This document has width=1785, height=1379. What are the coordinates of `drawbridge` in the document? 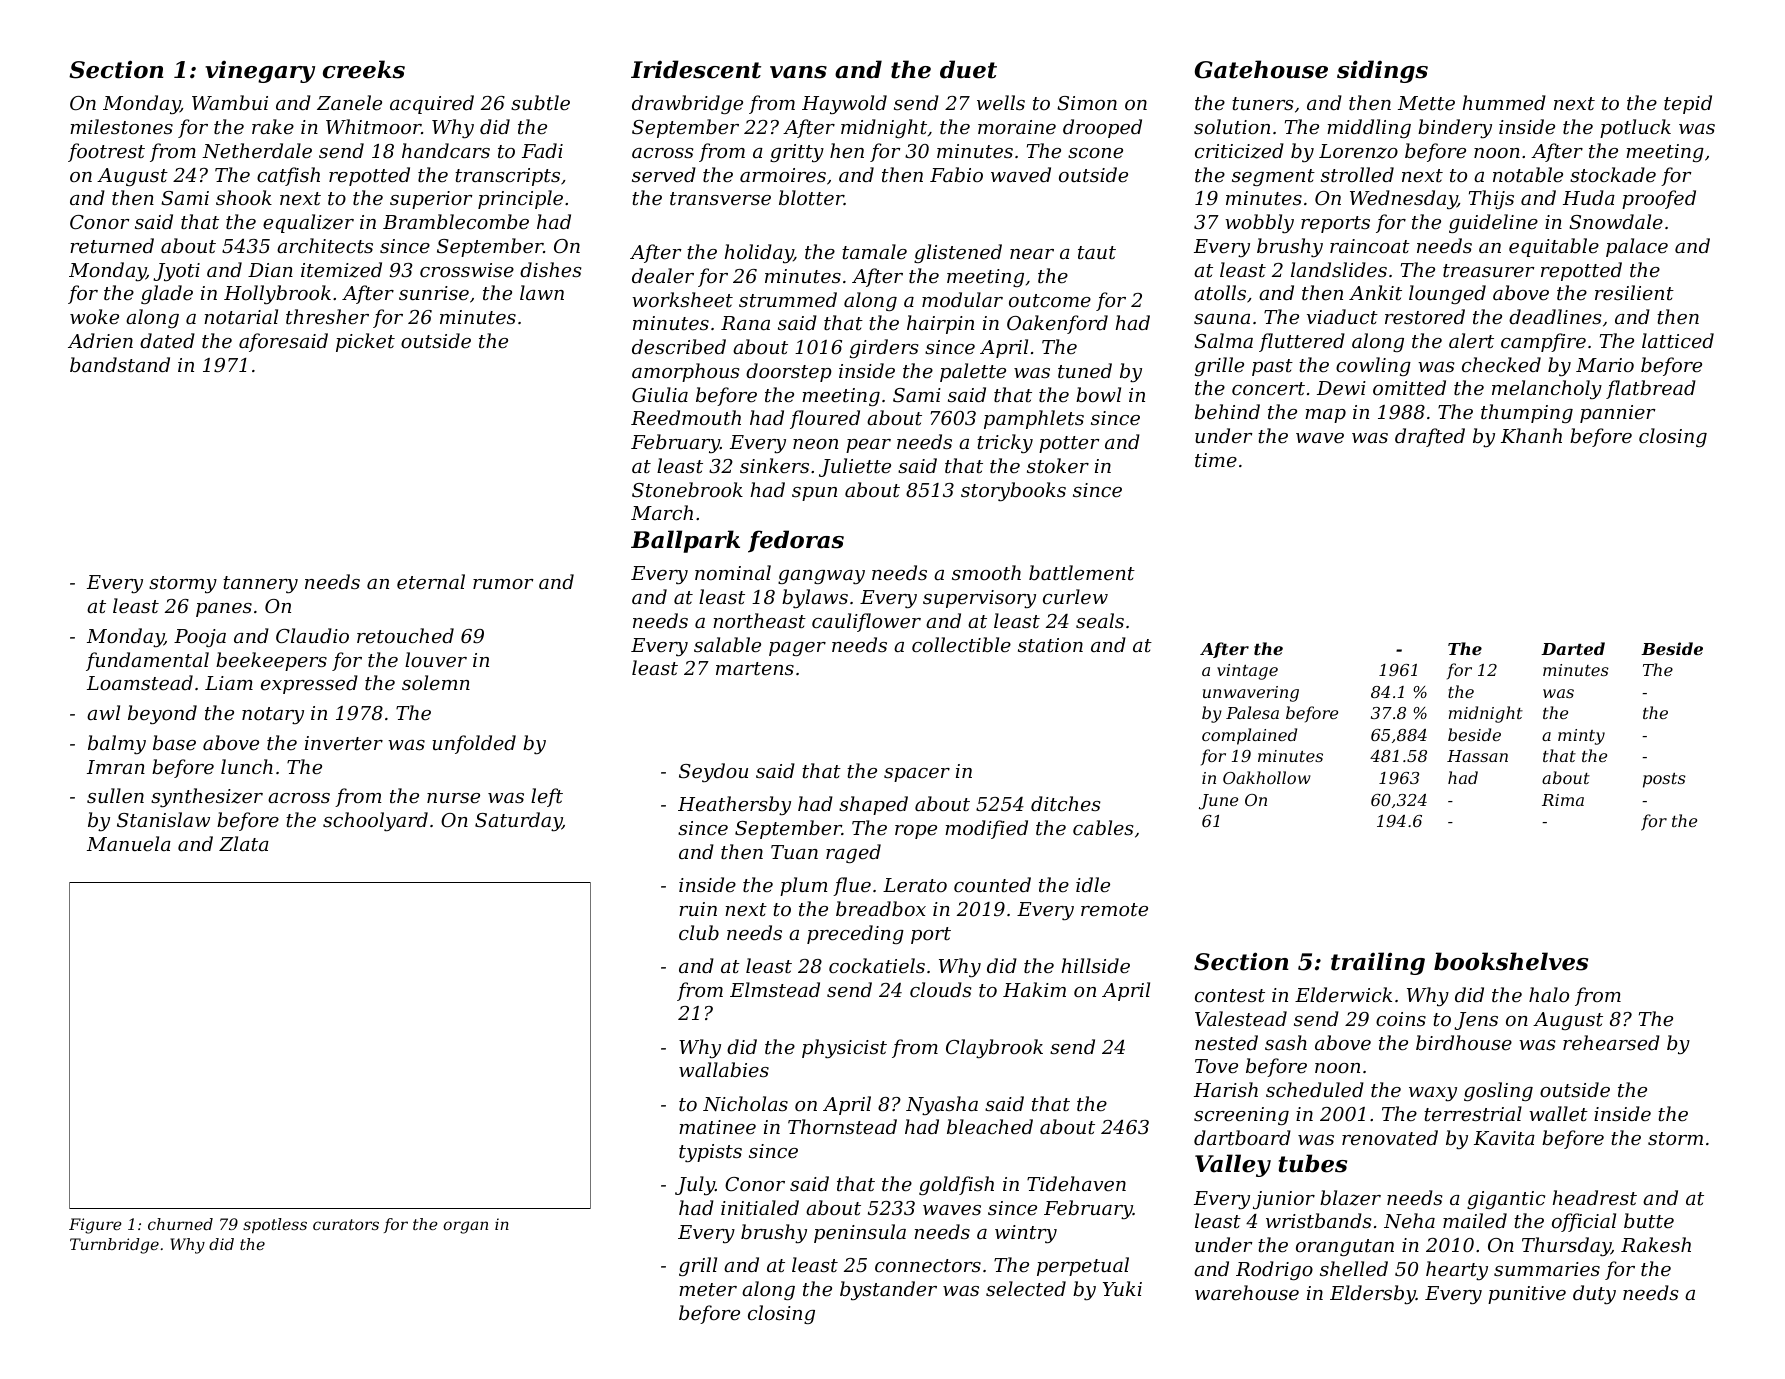 It's located at (687, 104).
